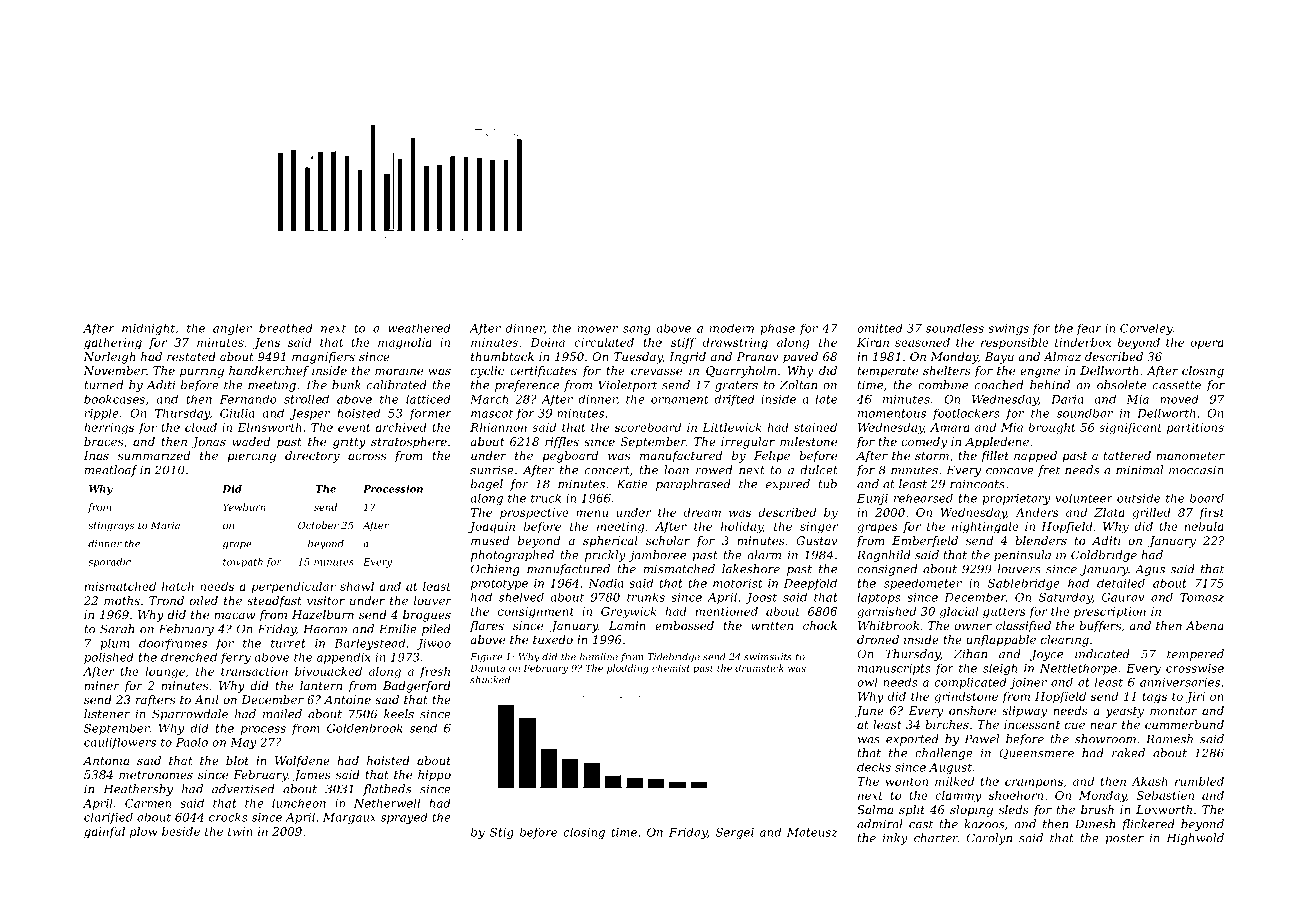 The image size is (1308, 924). Describe the element at coordinates (734, 833) in the screenshot. I see `Sergei` at that location.
